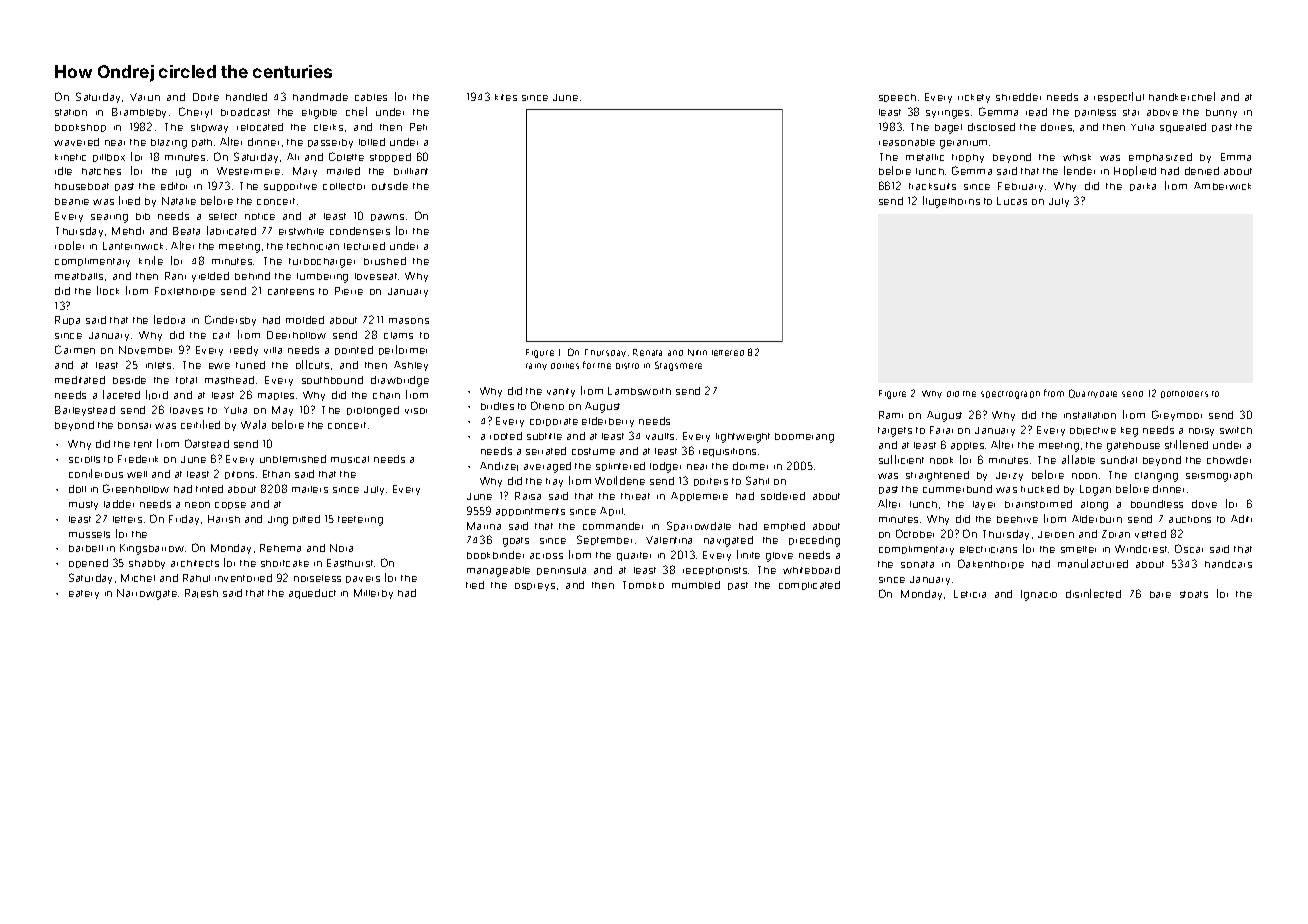 The width and height of the image is (1308, 924). What do you see at coordinates (1221, 113) in the image?
I see `bunny` at bounding box center [1221, 113].
